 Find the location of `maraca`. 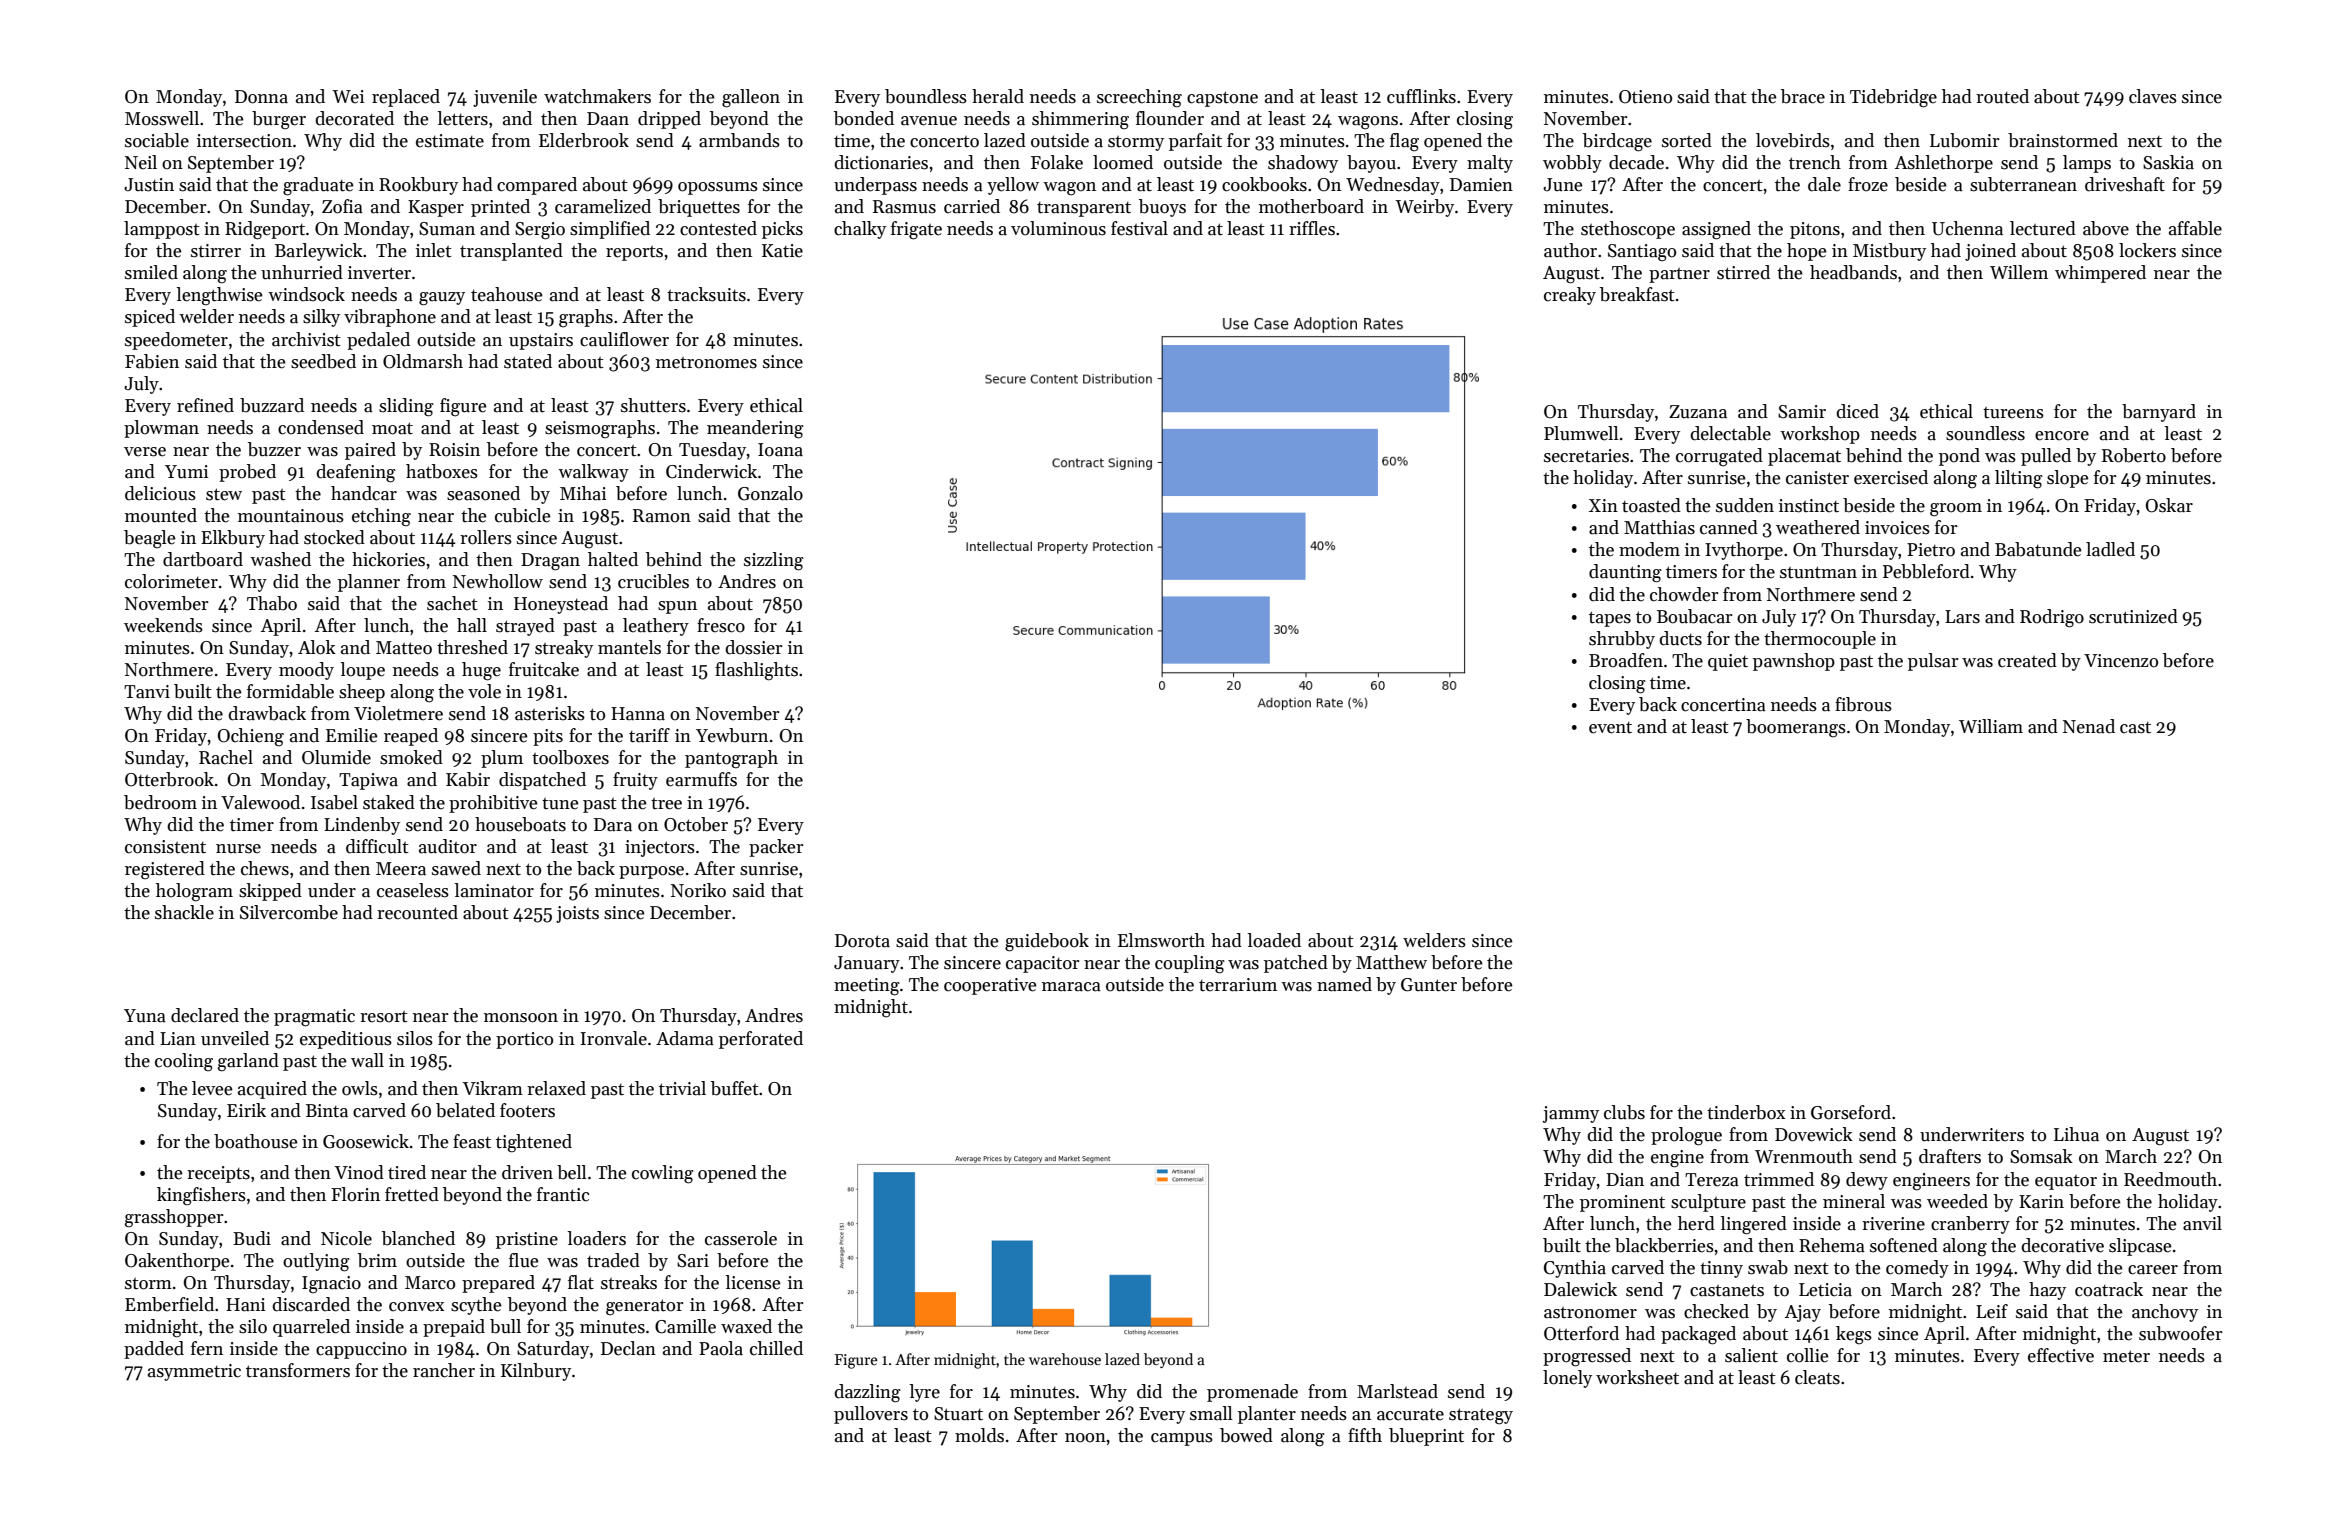

maraca is located at coordinates (1071, 987).
